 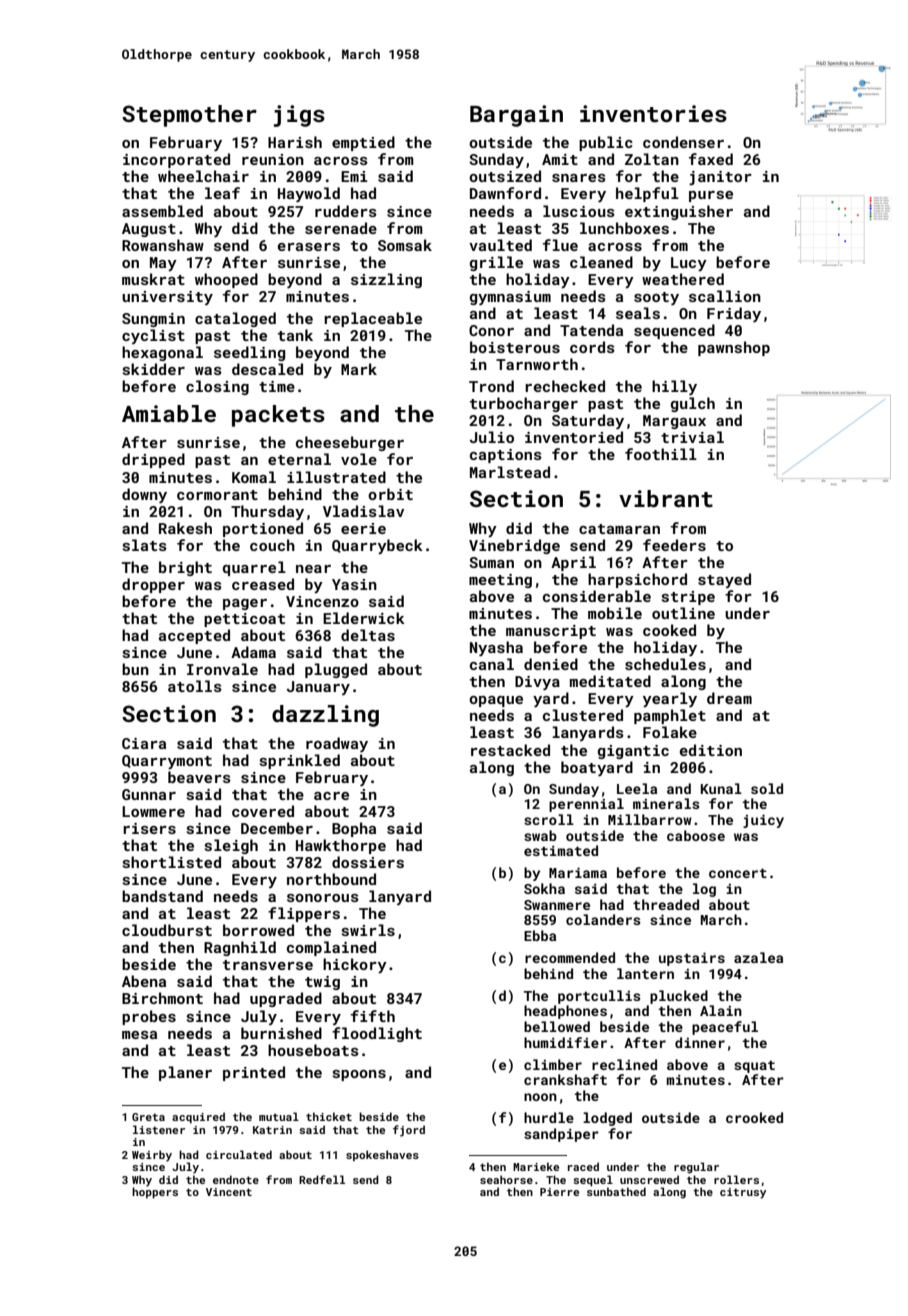 What do you see at coordinates (583, 715) in the image?
I see `clustered` at bounding box center [583, 715].
